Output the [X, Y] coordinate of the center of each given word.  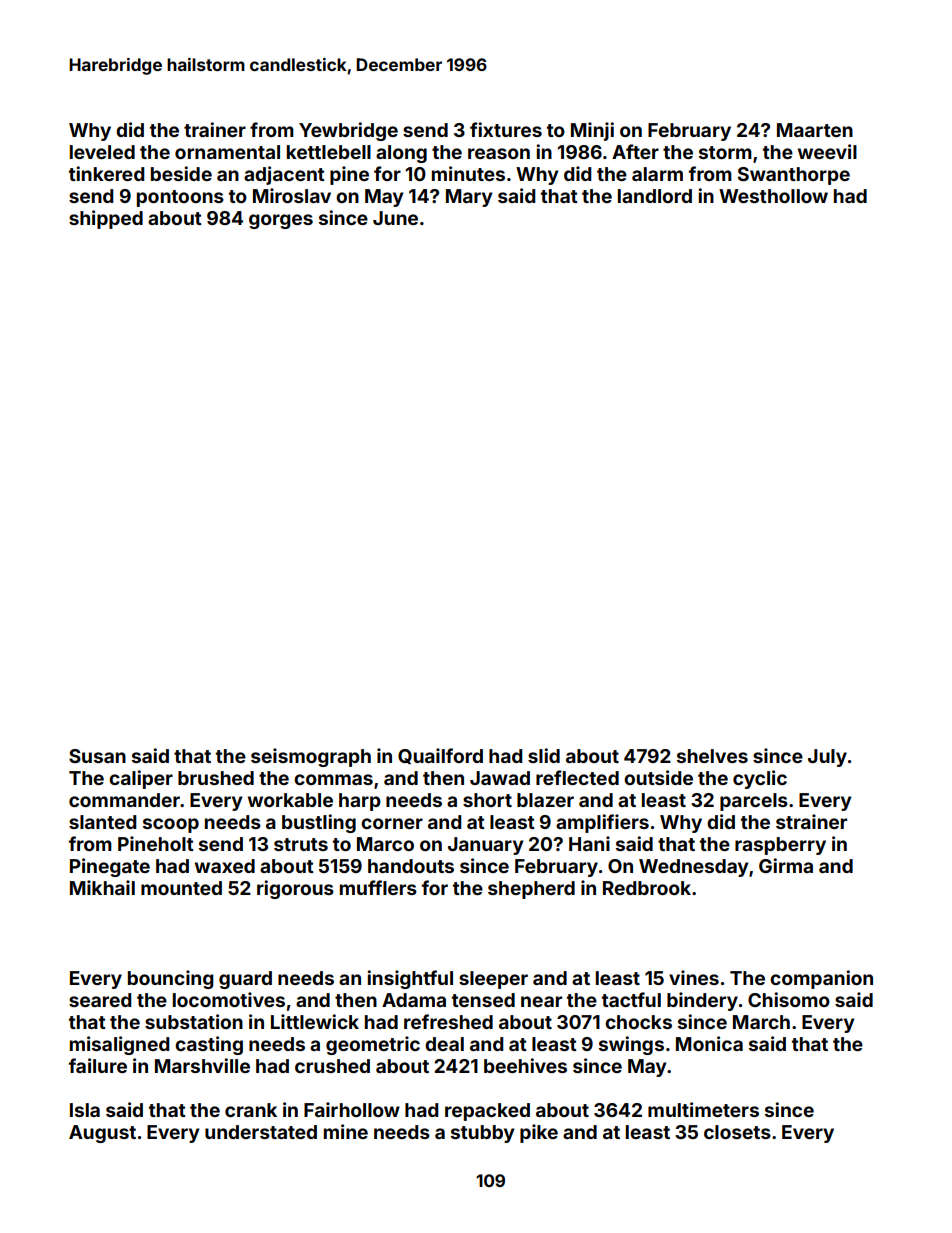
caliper [141, 779]
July [827, 758]
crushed [332, 1066]
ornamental [227, 152]
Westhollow [773, 196]
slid [544, 755]
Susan [97, 756]
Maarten [815, 130]
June [395, 218]
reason [499, 153]
